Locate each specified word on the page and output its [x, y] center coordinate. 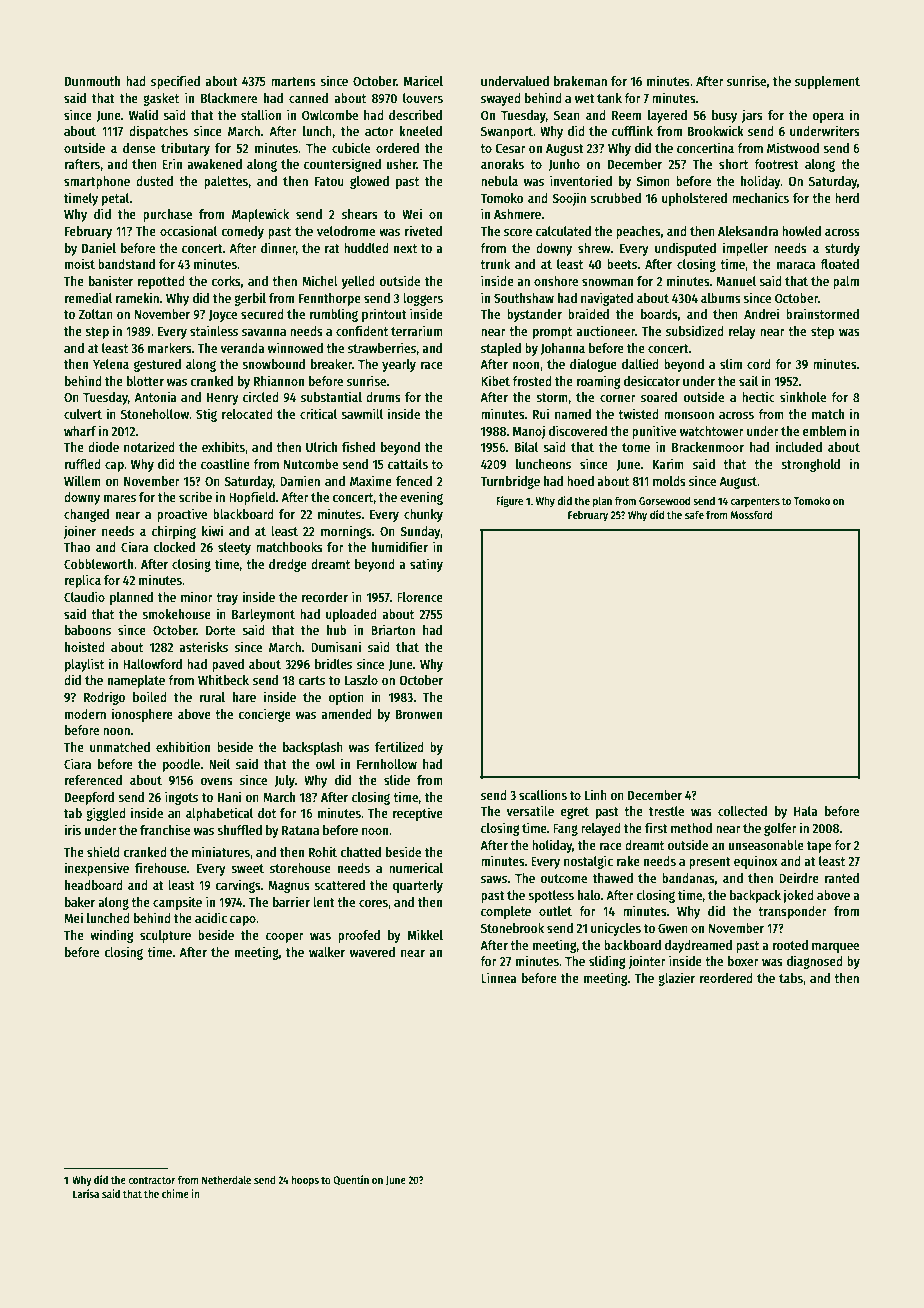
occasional [188, 230]
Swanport [507, 132]
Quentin [351, 1180]
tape [819, 847]
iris [72, 829]
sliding [607, 962]
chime [175, 1193]
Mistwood [793, 147]
